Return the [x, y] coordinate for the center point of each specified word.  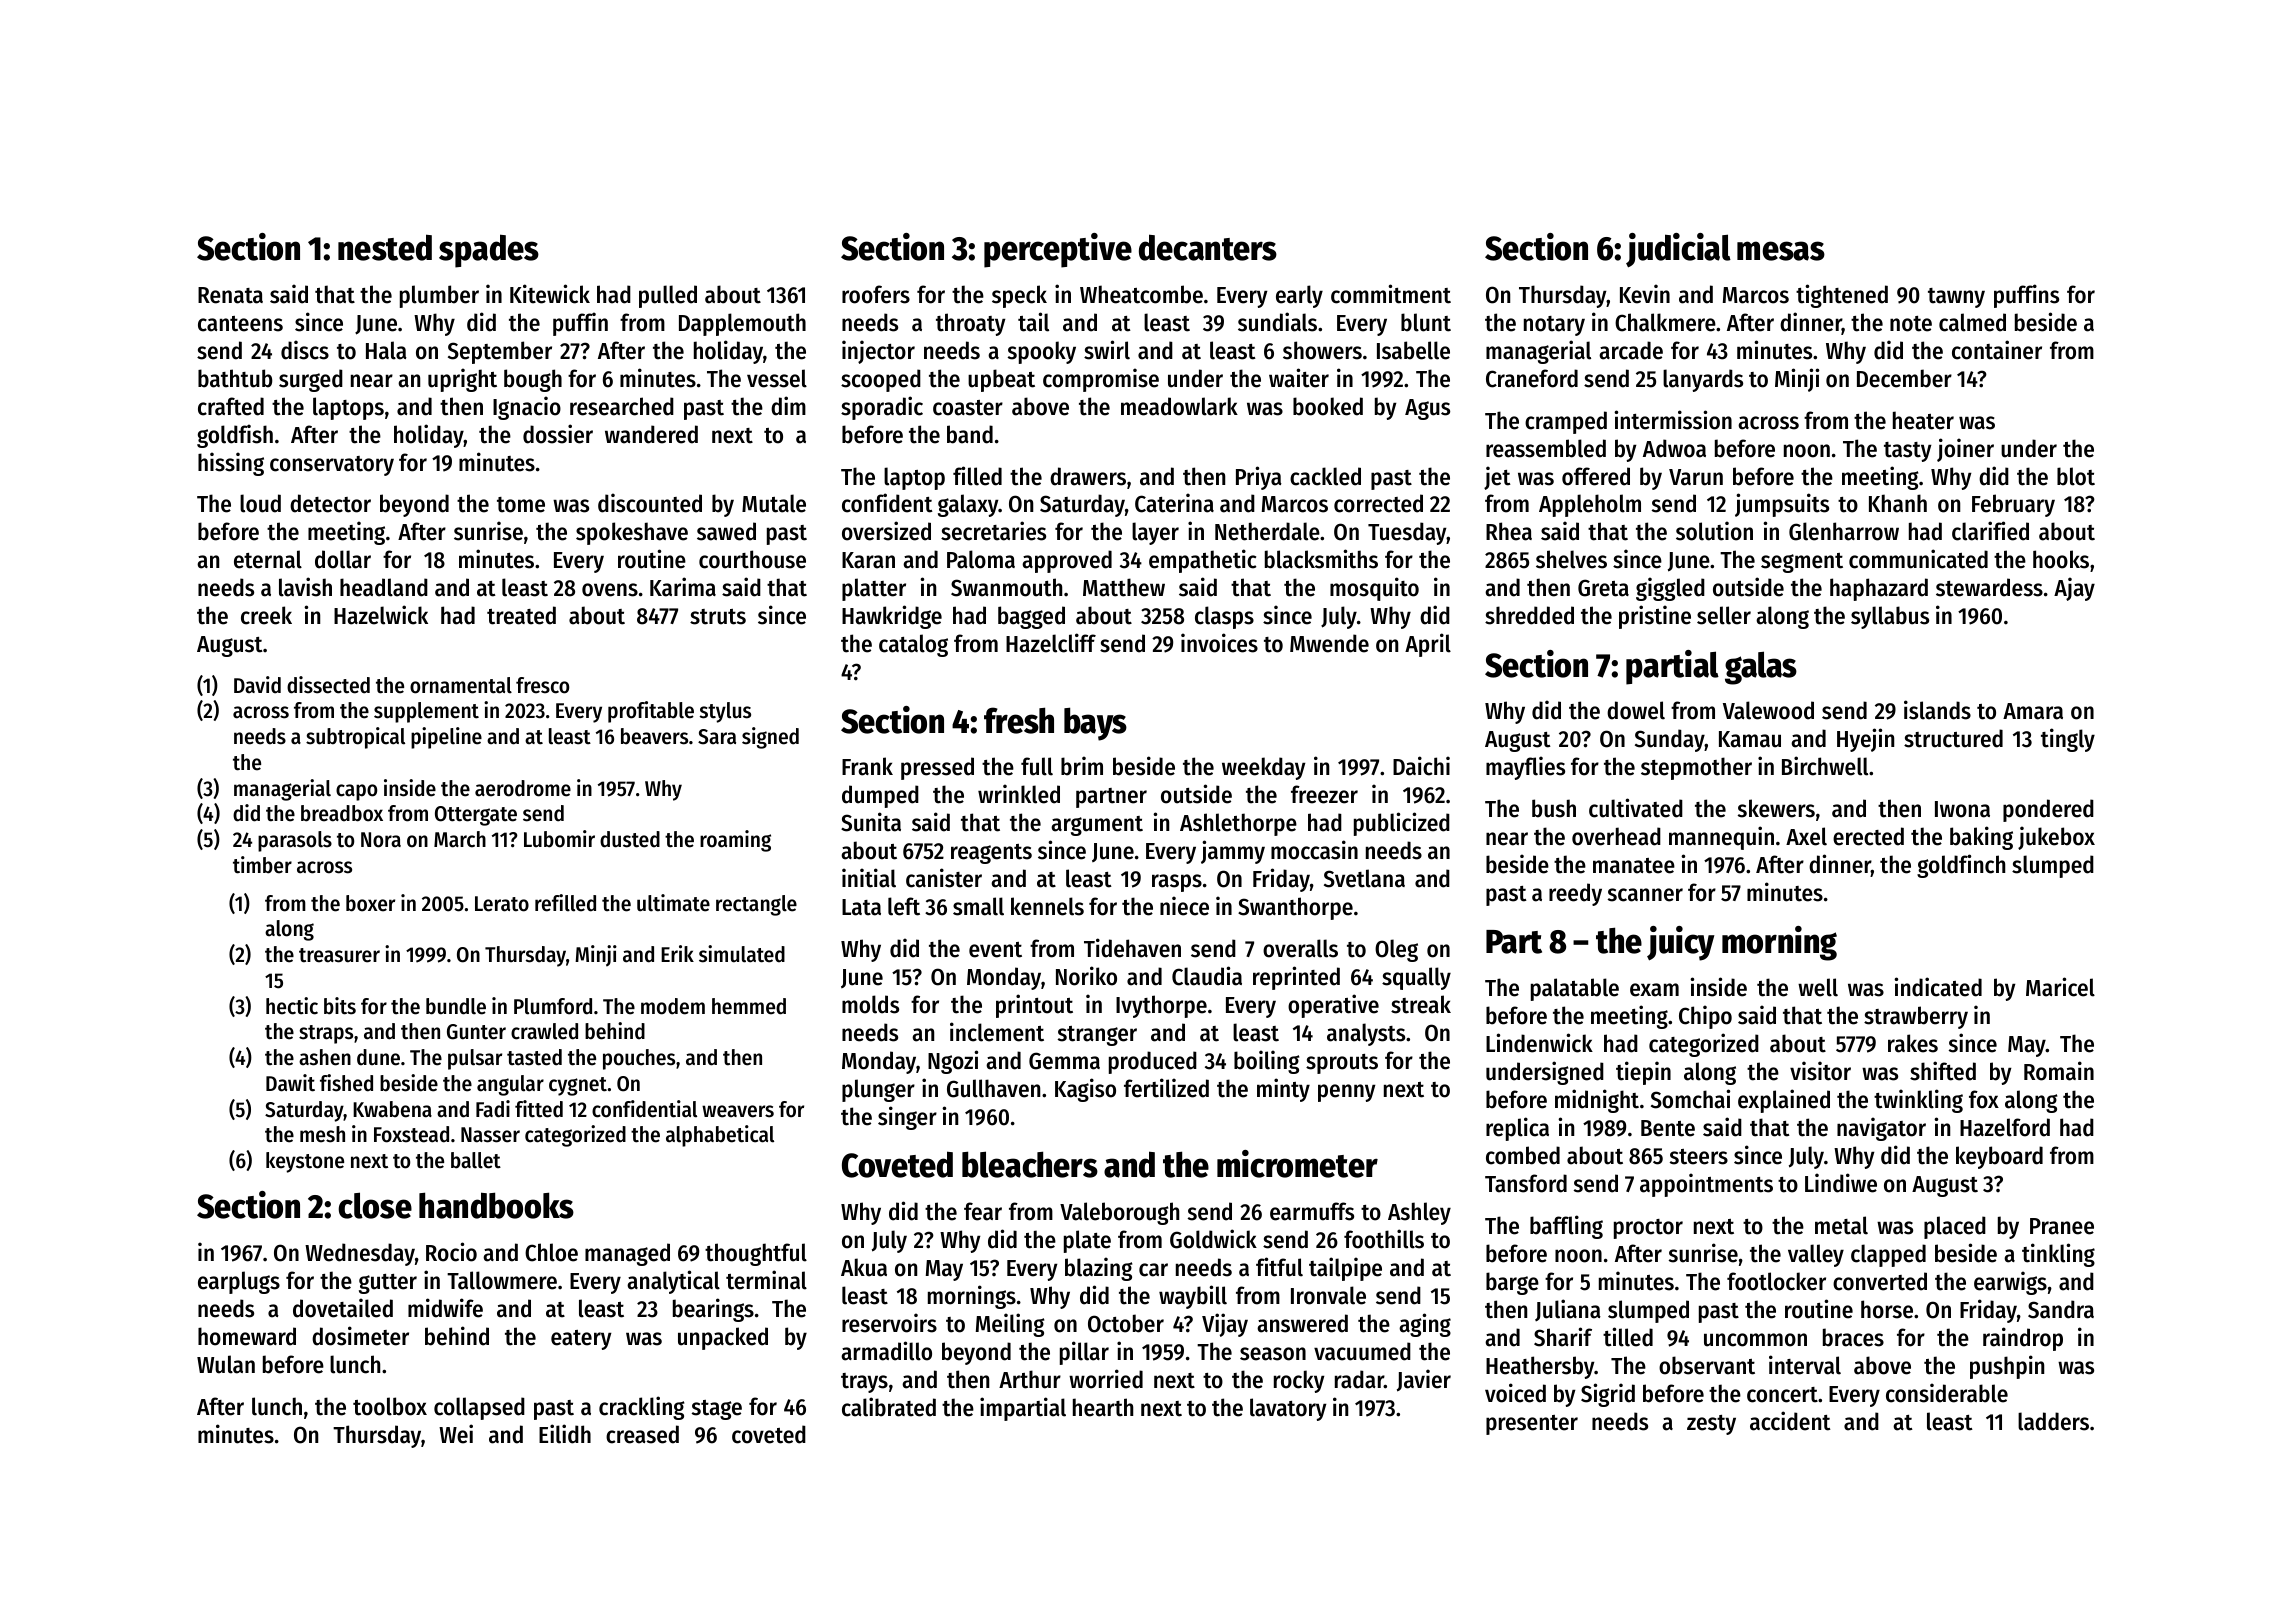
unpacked [723, 1338]
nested [385, 247]
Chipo [1705, 1017]
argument [1097, 826]
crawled [544, 1031]
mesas [1781, 251]
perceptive [1058, 250]
